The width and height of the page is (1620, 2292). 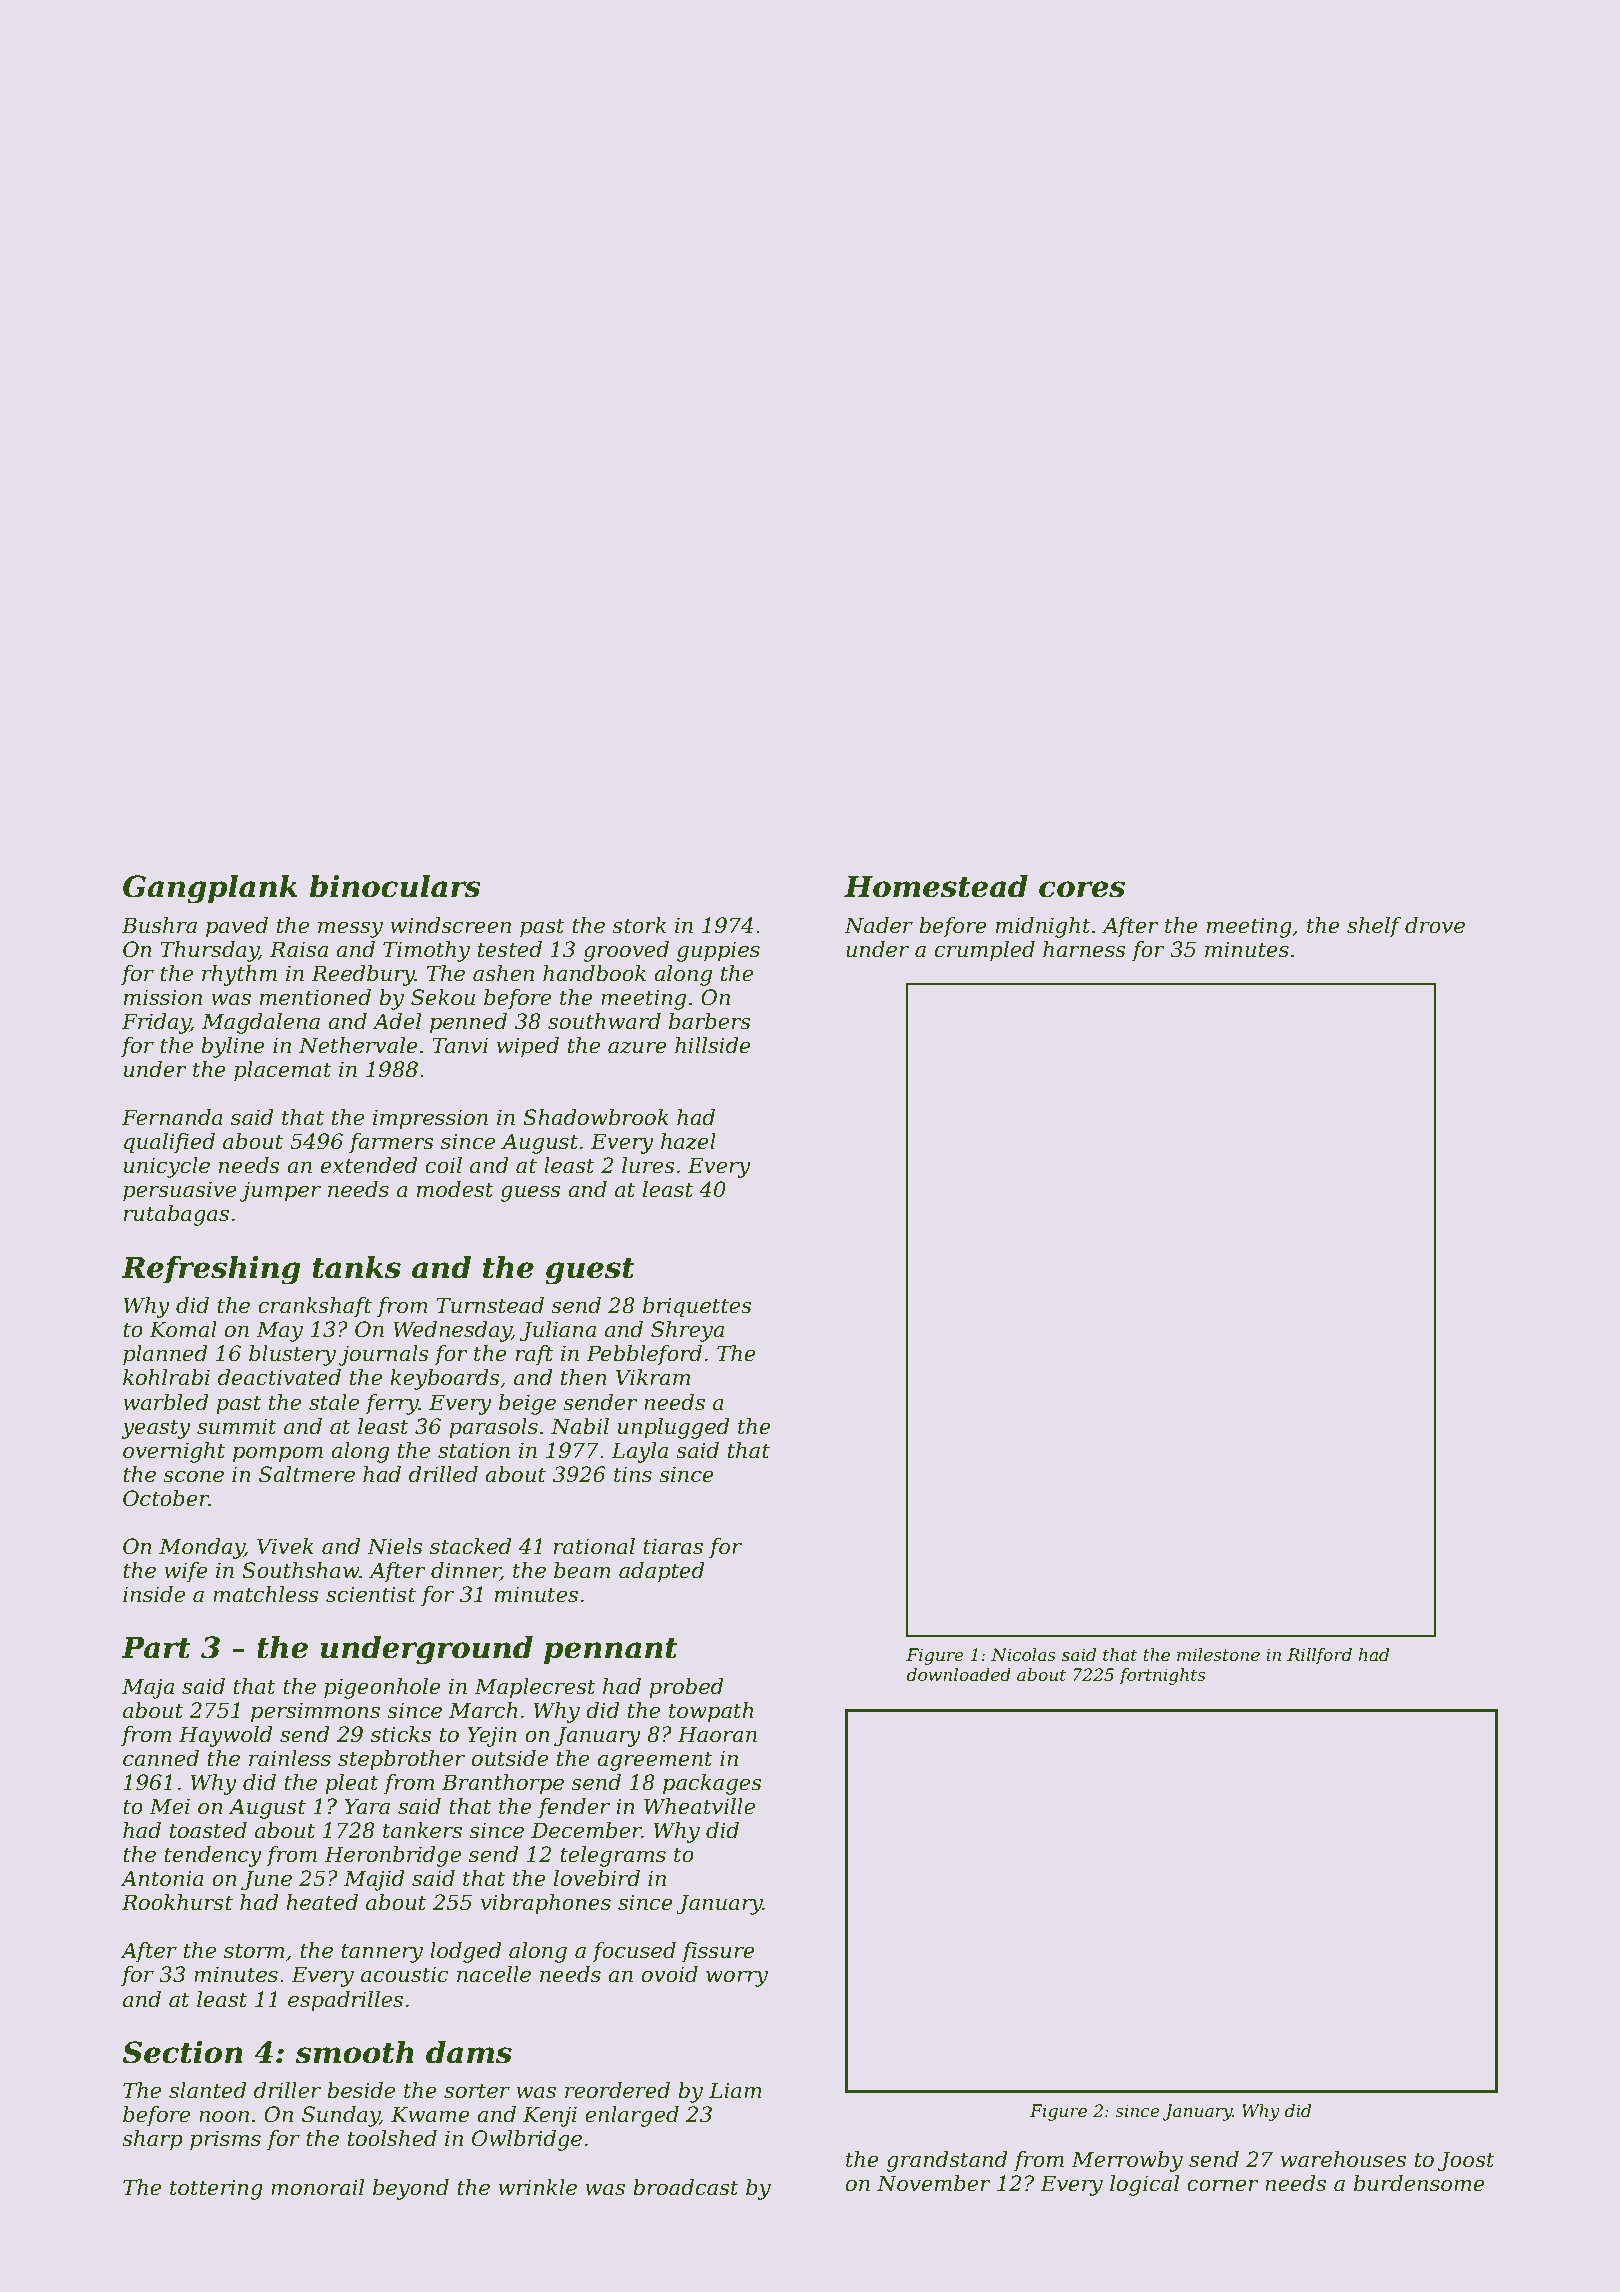 What do you see at coordinates (686, 1688) in the page?
I see `probed` at bounding box center [686, 1688].
